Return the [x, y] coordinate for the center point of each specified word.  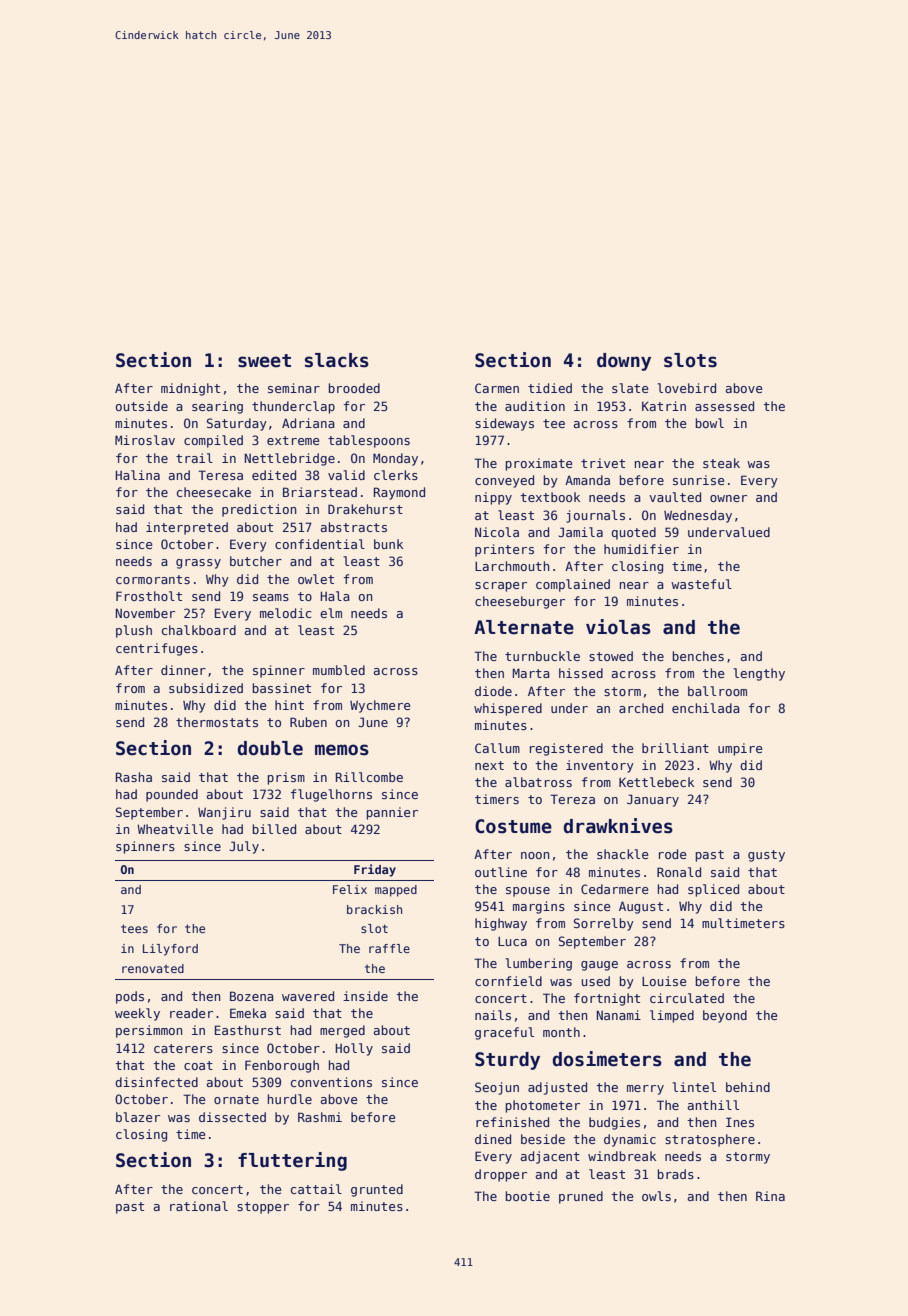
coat [198, 1065]
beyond [725, 1016]
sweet [264, 361]
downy [624, 362]
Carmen [497, 388]
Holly [354, 1049]
